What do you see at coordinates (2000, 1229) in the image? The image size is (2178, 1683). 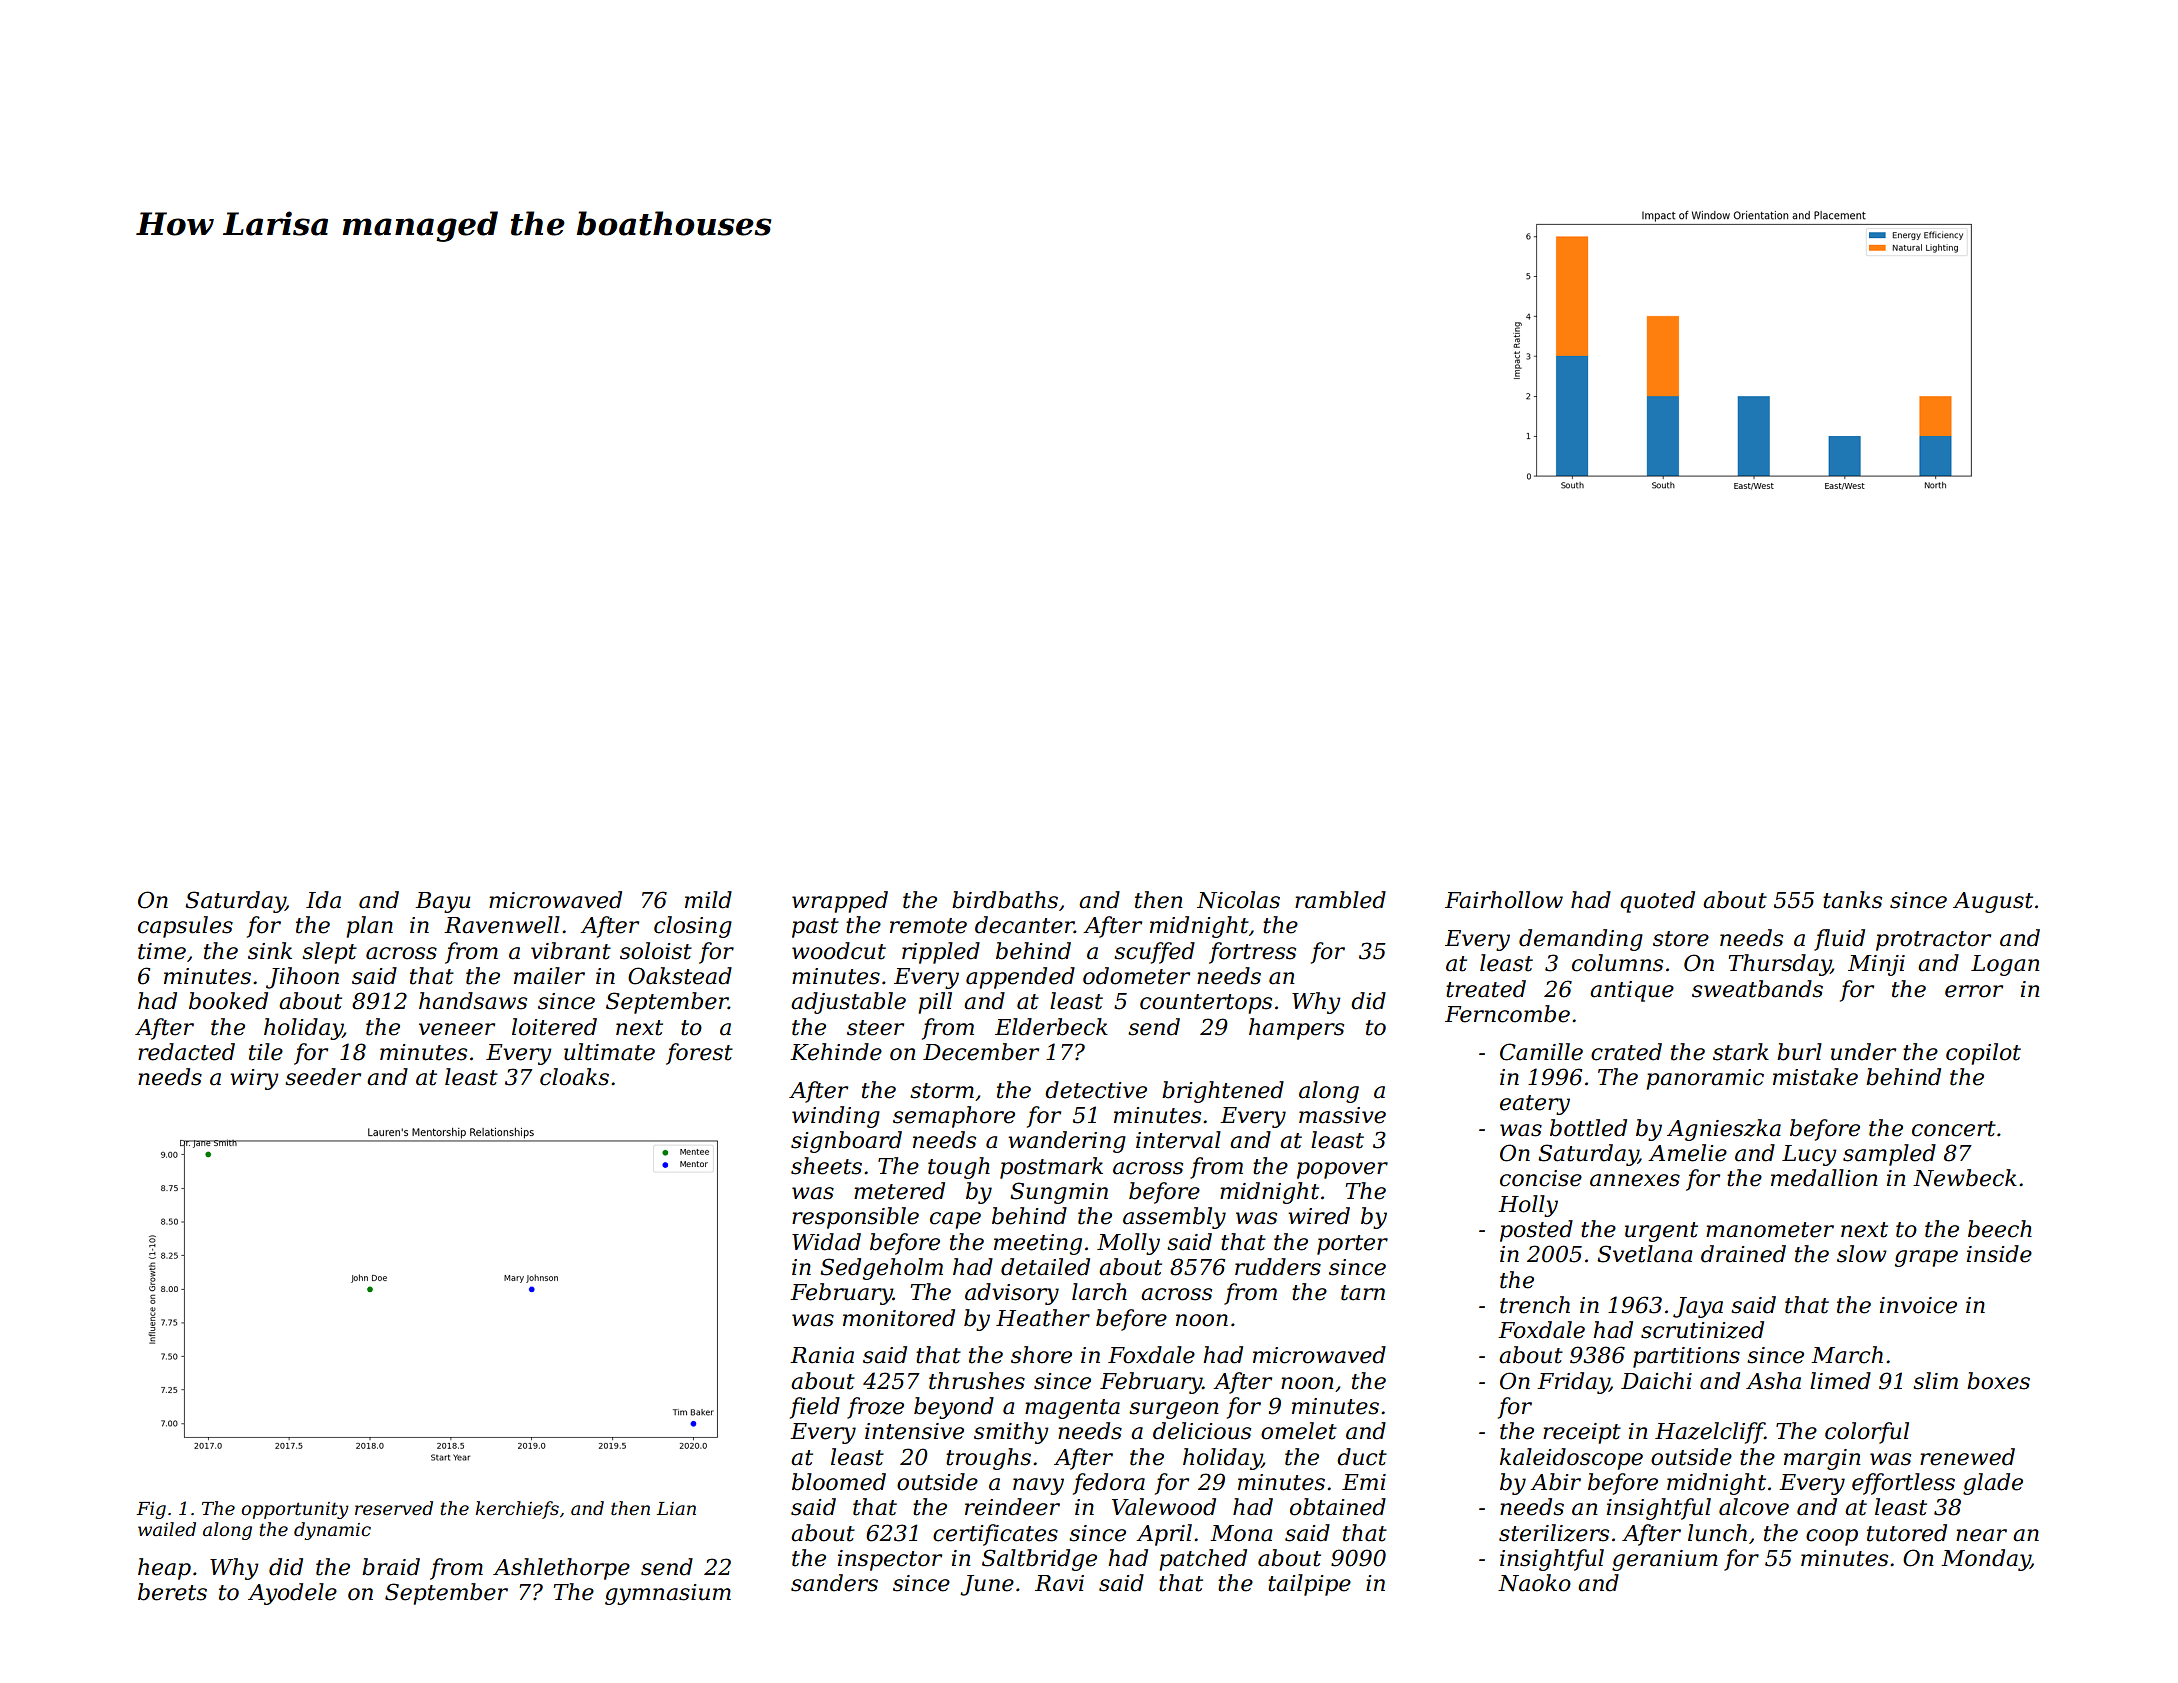 I see `beech` at bounding box center [2000, 1229].
